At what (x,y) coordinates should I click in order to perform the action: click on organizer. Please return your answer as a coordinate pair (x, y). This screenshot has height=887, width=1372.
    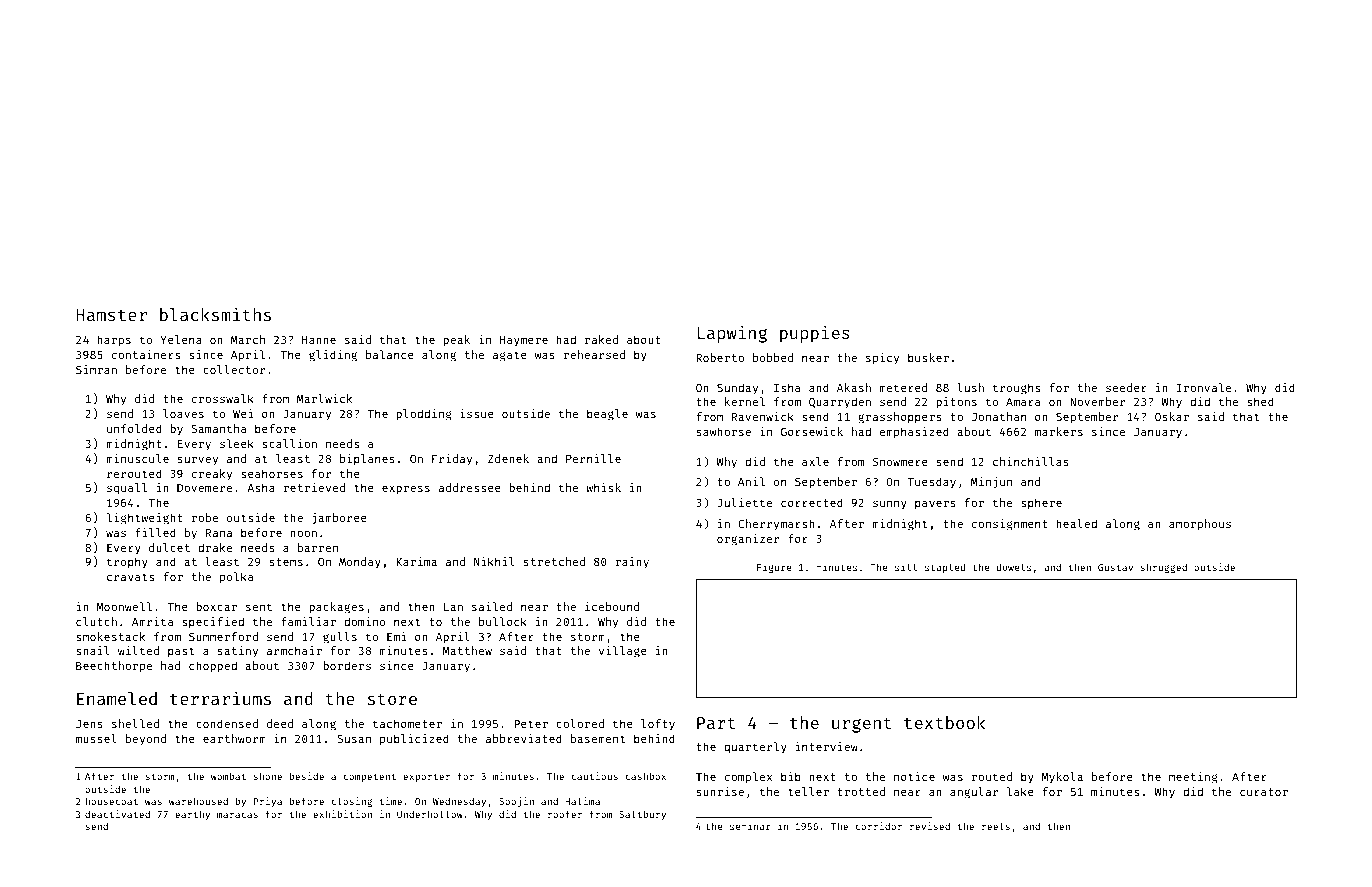
    Looking at the image, I should click on (748, 540).
